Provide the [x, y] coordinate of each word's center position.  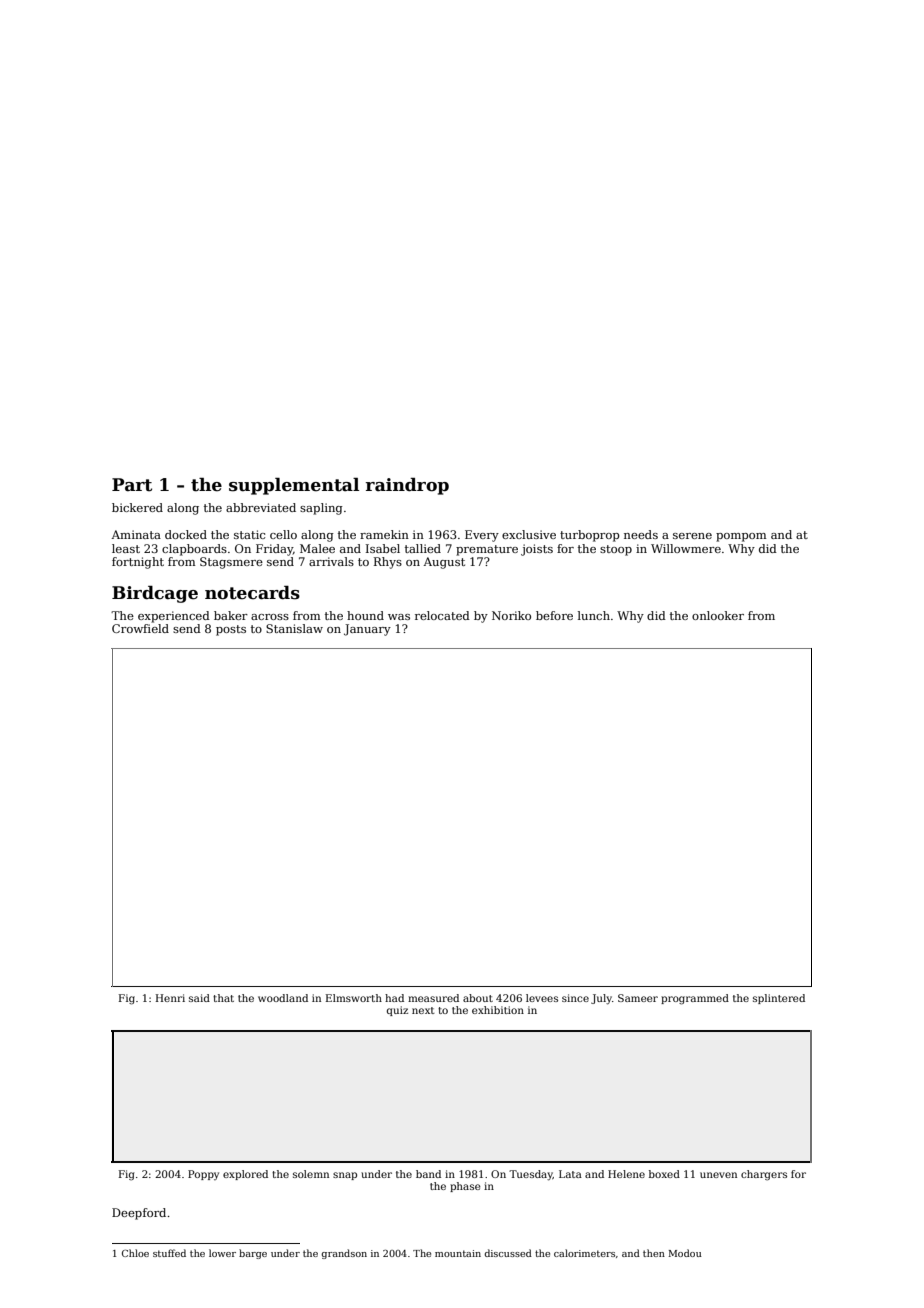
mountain [458, 1253]
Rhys [388, 563]
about [478, 998]
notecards [252, 593]
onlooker [718, 615]
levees [542, 998]
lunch [594, 615]
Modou [685, 1253]
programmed [695, 999]
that [223, 998]
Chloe [135, 1253]
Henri [170, 998]
